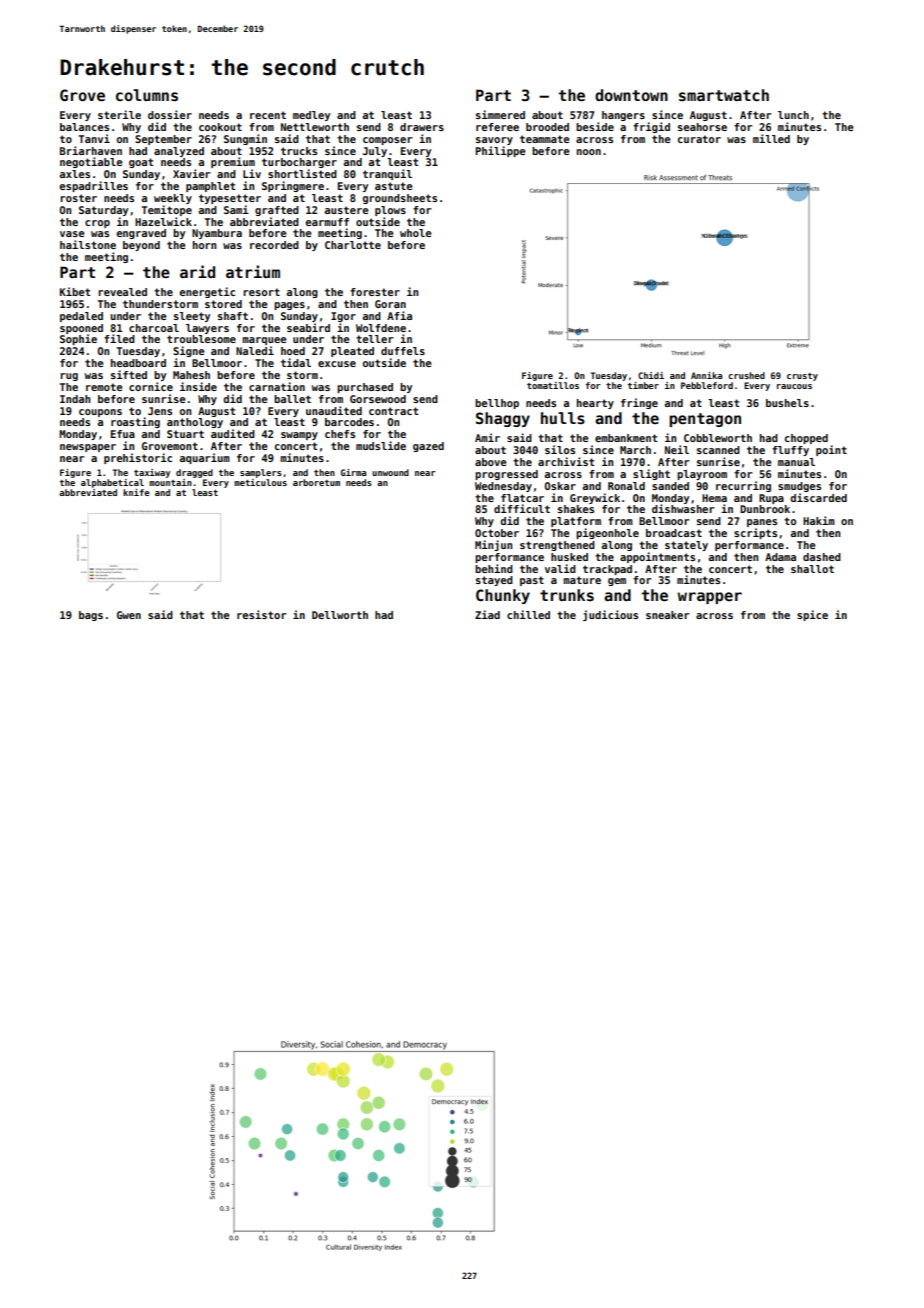  Describe the element at coordinates (261, 614) in the page. I see `resistor` at that location.
